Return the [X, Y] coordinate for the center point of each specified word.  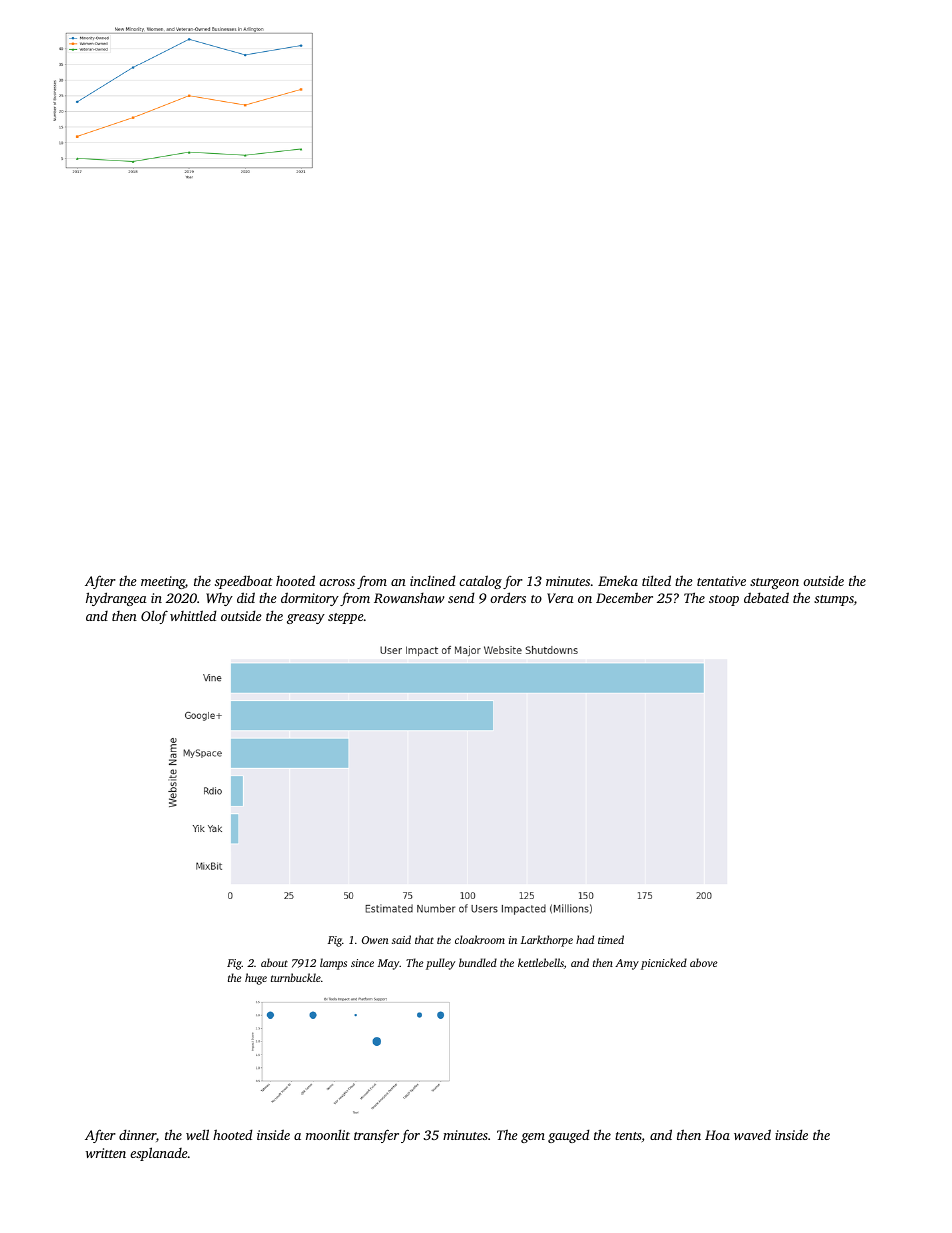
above [703, 962]
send [461, 597]
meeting [163, 582]
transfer [376, 1136]
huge [256, 979]
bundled [478, 962]
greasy [306, 619]
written [106, 1153]
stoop [724, 600]
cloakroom [480, 939]
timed [611, 939]
